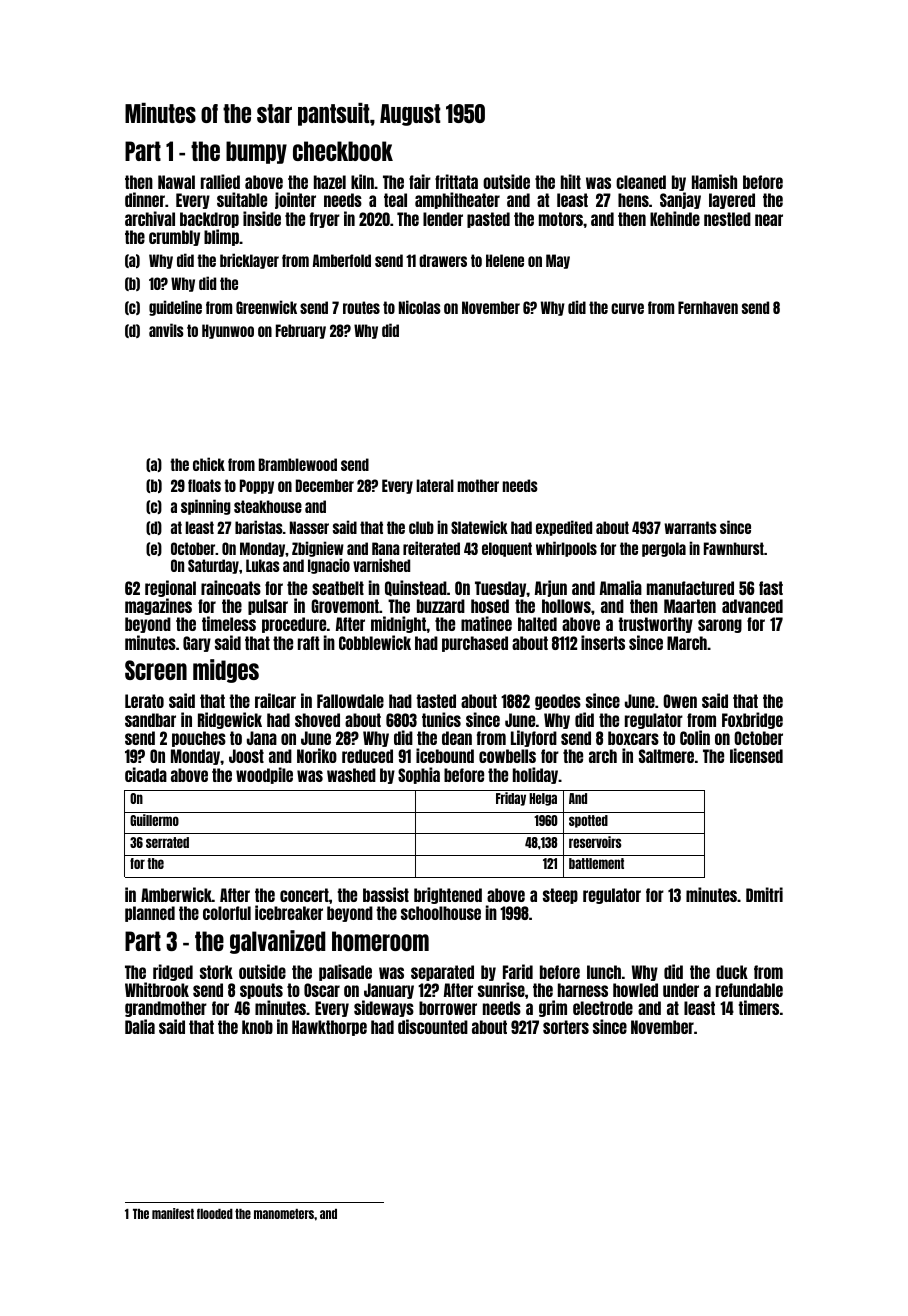 The width and height of the screenshot is (908, 1316). I want to click on geodes, so click(558, 702).
